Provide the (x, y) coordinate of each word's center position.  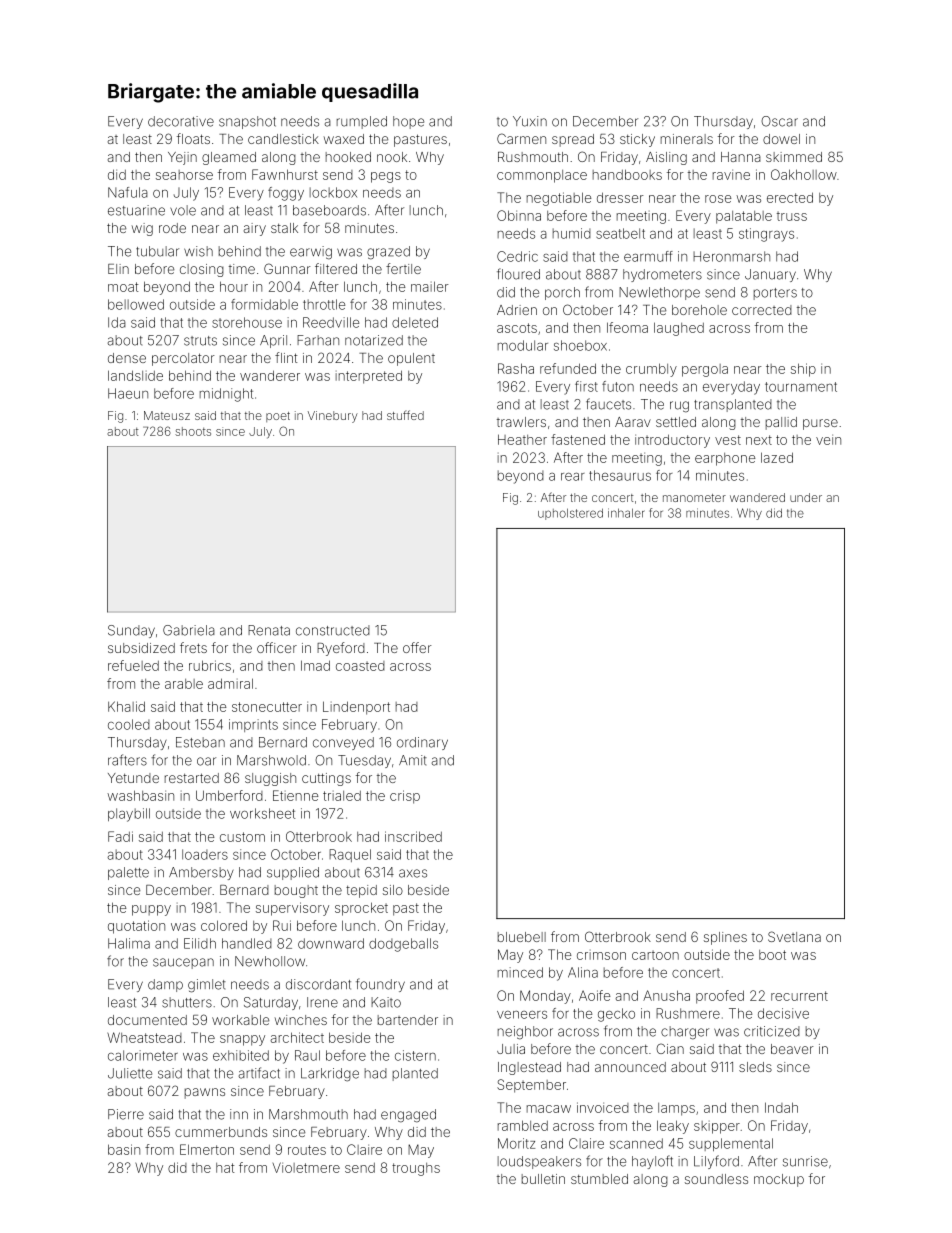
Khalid (126, 706)
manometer (694, 498)
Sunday (131, 631)
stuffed (405, 415)
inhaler (626, 513)
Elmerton (207, 1149)
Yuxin (530, 121)
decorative (181, 121)
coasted (360, 666)
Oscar (779, 121)
